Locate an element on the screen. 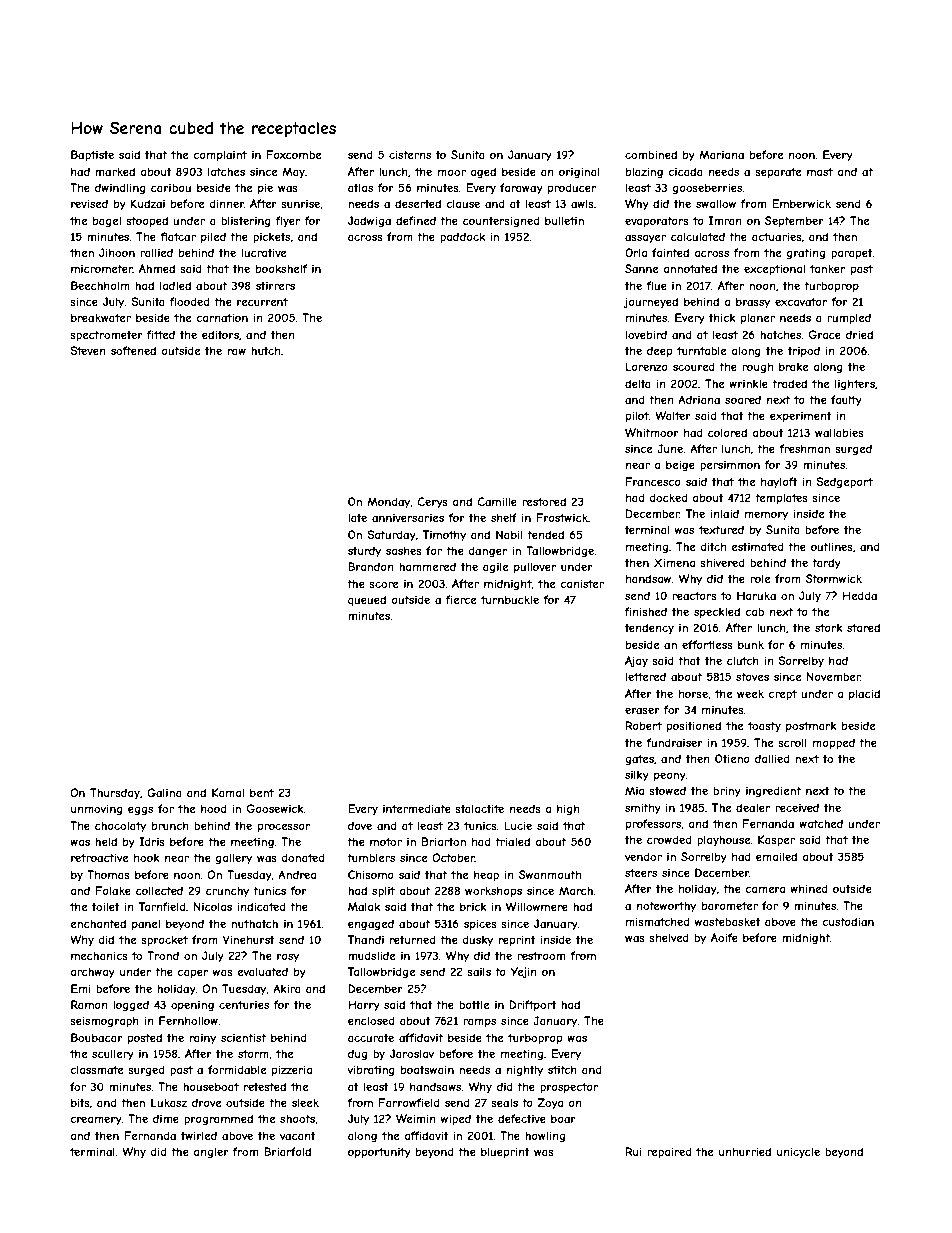 This screenshot has height=1233, width=952. unmoving is located at coordinates (97, 809).
